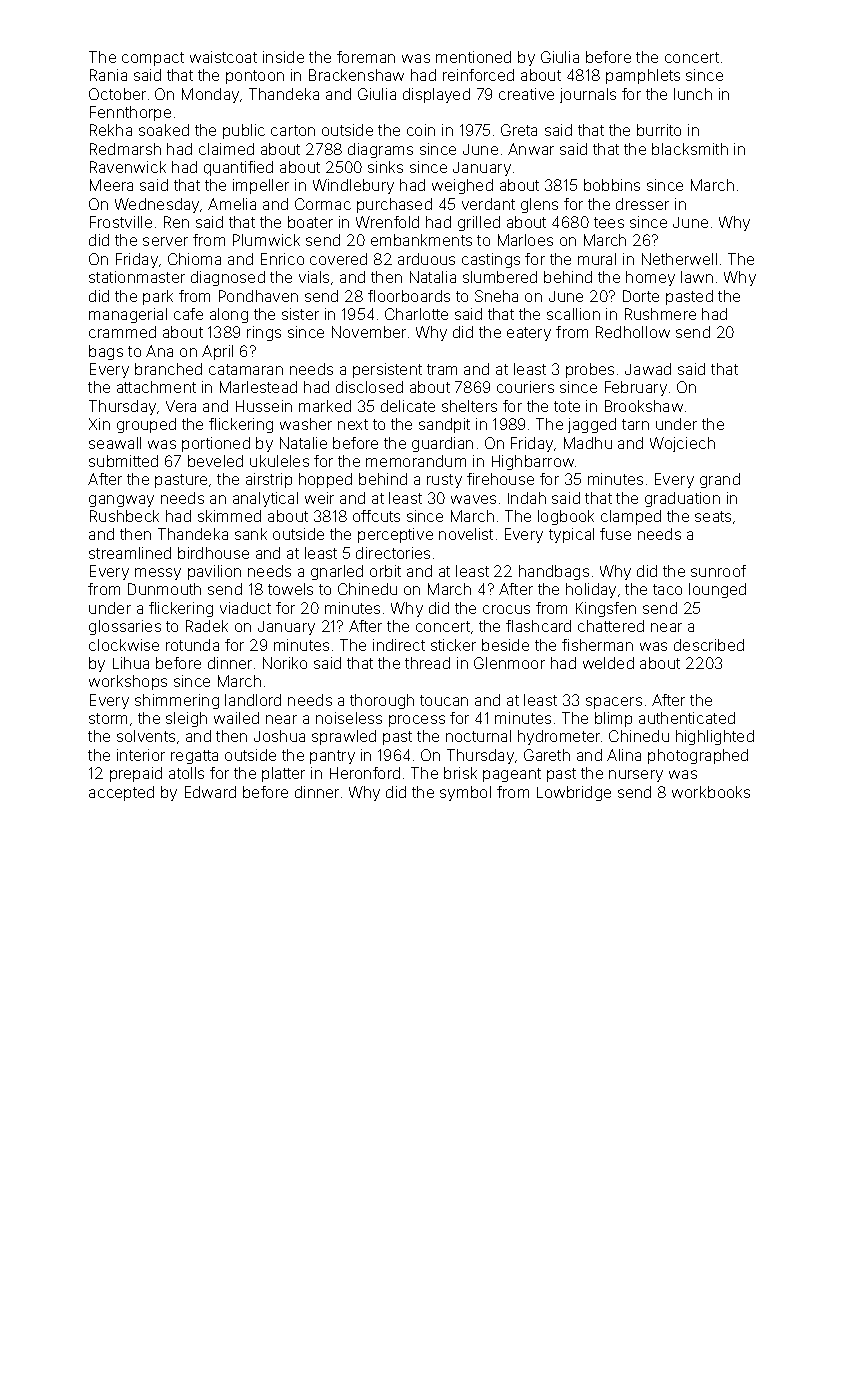 Image resolution: width=849 pixels, height=1400 pixels. What do you see at coordinates (186, 773) in the image?
I see `atolls` at bounding box center [186, 773].
